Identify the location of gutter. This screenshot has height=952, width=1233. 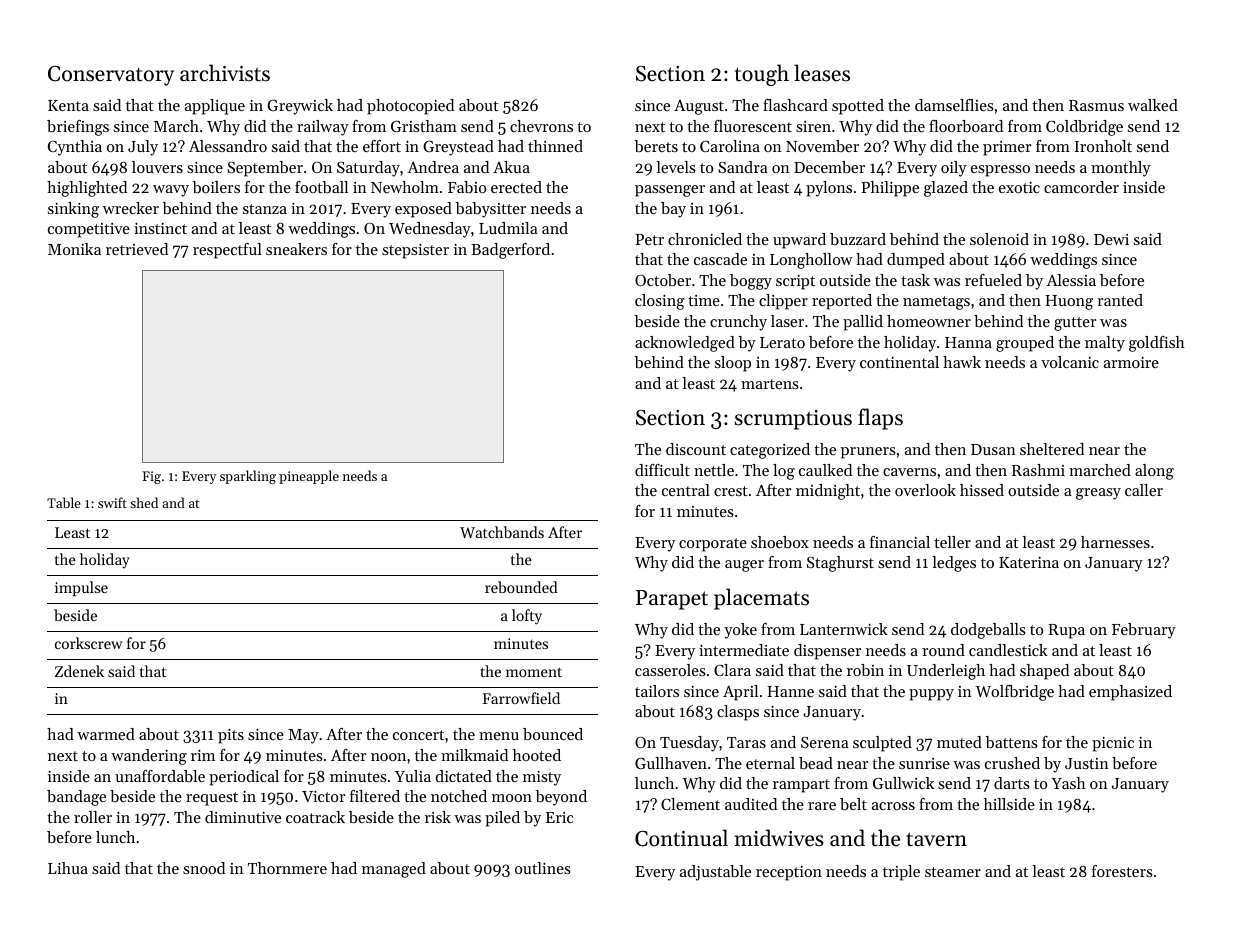
(1075, 324).
